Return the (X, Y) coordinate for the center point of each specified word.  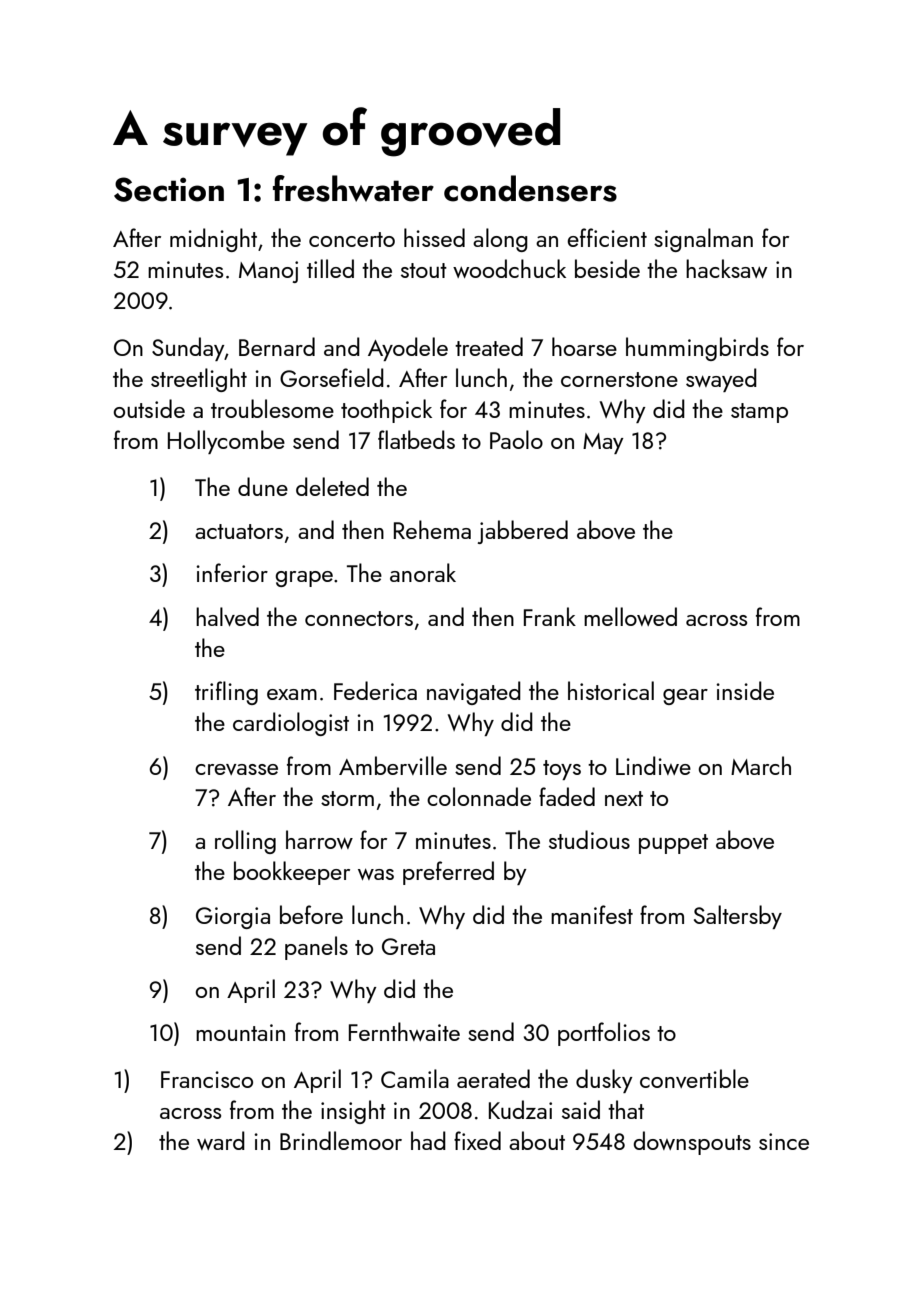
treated (489, 346)
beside (607, 268)
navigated (474, 693)
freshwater (353, 188)
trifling (226, 693)
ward (221, 1140)
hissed (434, 237)
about (537, 1140)
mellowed (630, 616)
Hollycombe (226, 442)
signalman (703, 240)
